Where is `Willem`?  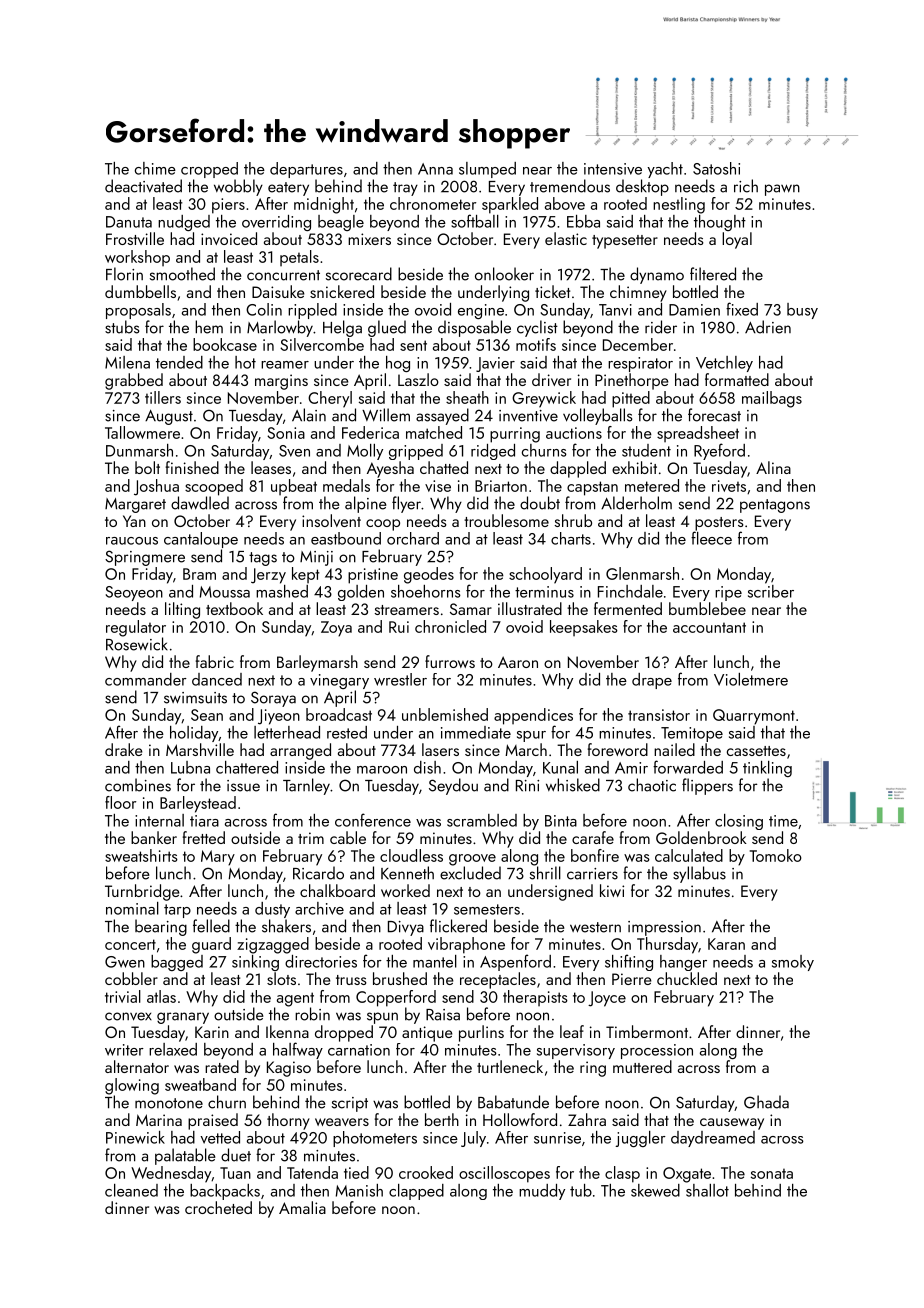
Willem is located at coordinates (386, 415).
